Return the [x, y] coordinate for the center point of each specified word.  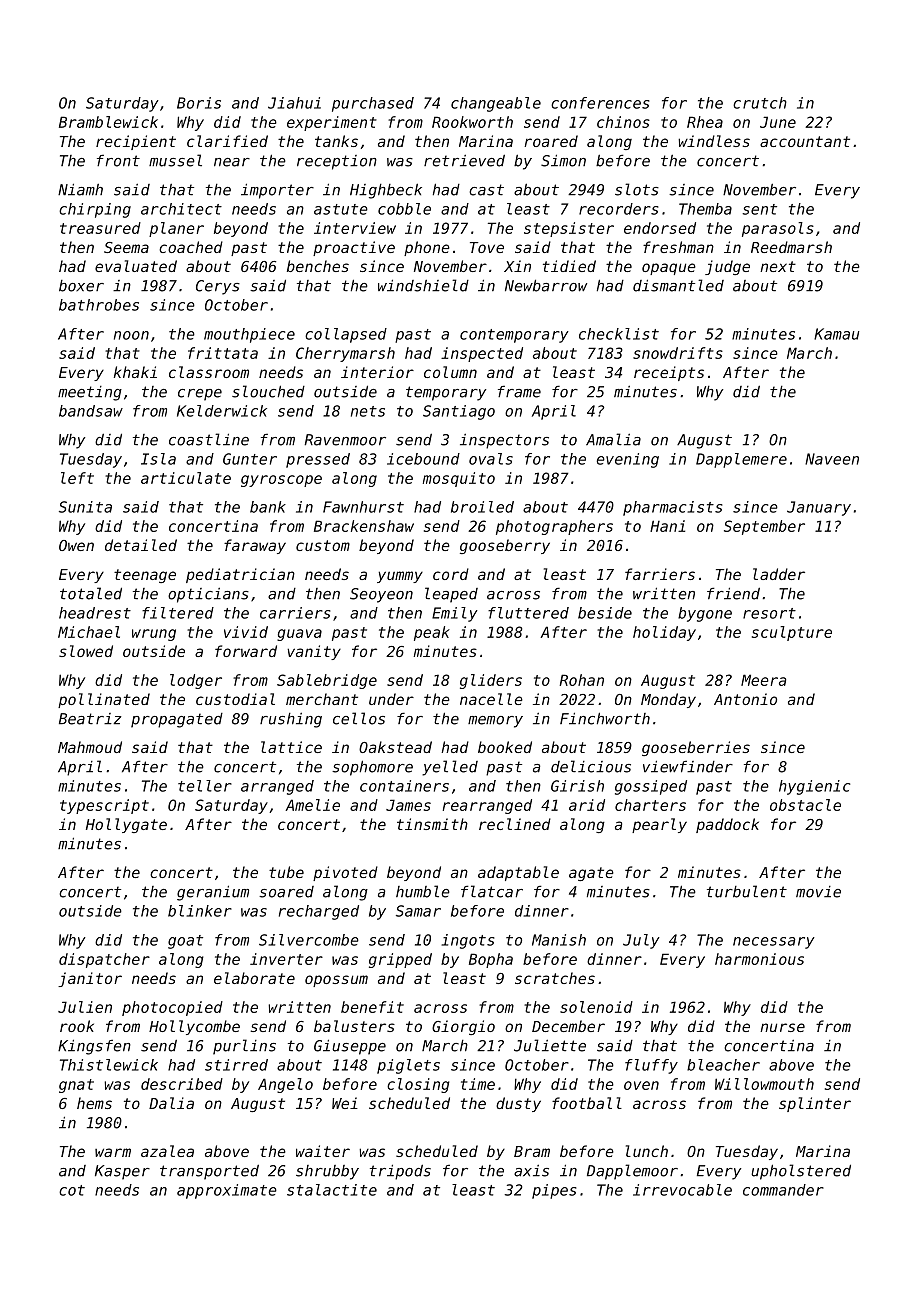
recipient [136, 142]
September [764, 527]
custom [323, 545]
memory [495, 722]
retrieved [464, 161]
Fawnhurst [363, 507]
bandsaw [91, 411]
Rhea [705, 122]
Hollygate [126, 825]
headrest [95, 613]
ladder [779, 574]
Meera [763, 680]
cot [72, 1190]
